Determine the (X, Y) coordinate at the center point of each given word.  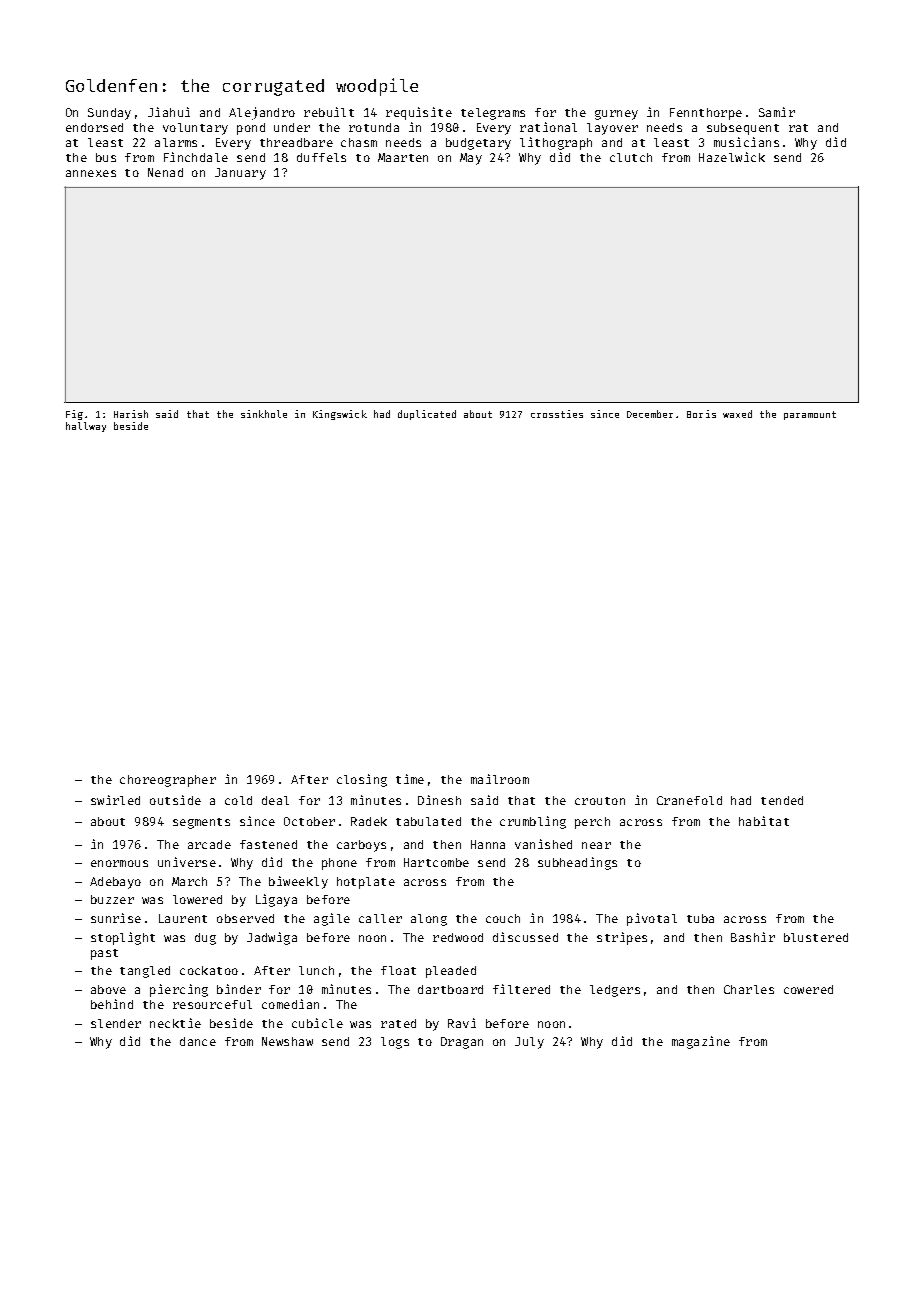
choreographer (168, 781)
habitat (764, 821)
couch (503, 918)
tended (782, 800)
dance (198, 1041)
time (410, 779)
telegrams (493, 114)
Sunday (109, 114)
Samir (777, 112)
